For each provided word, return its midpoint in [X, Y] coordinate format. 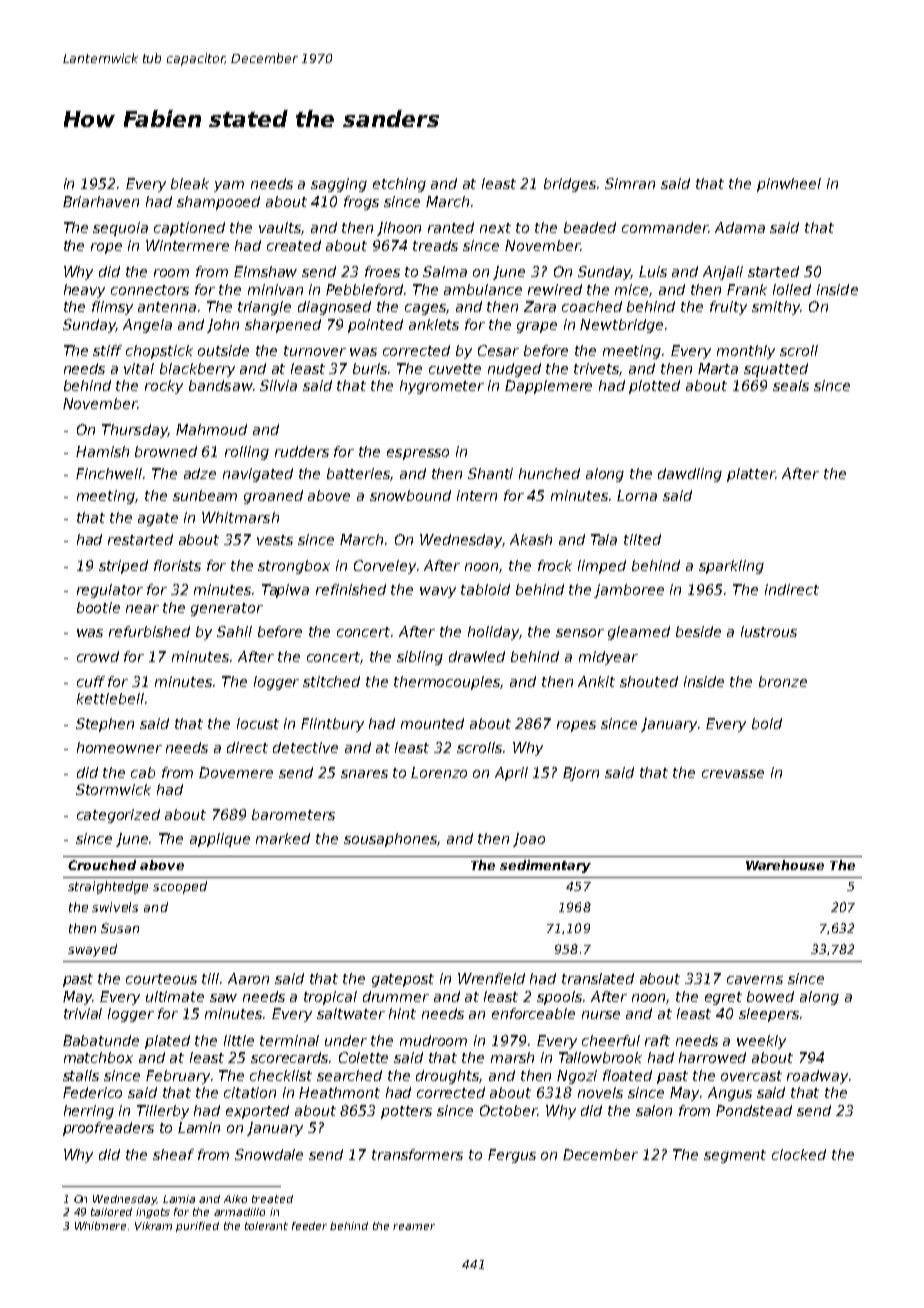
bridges [570, 185]
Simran [630, 183]
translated [598, 978]
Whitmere [100, 1226]
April [511, 774]
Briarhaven [101, 201]
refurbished [149, 631]
